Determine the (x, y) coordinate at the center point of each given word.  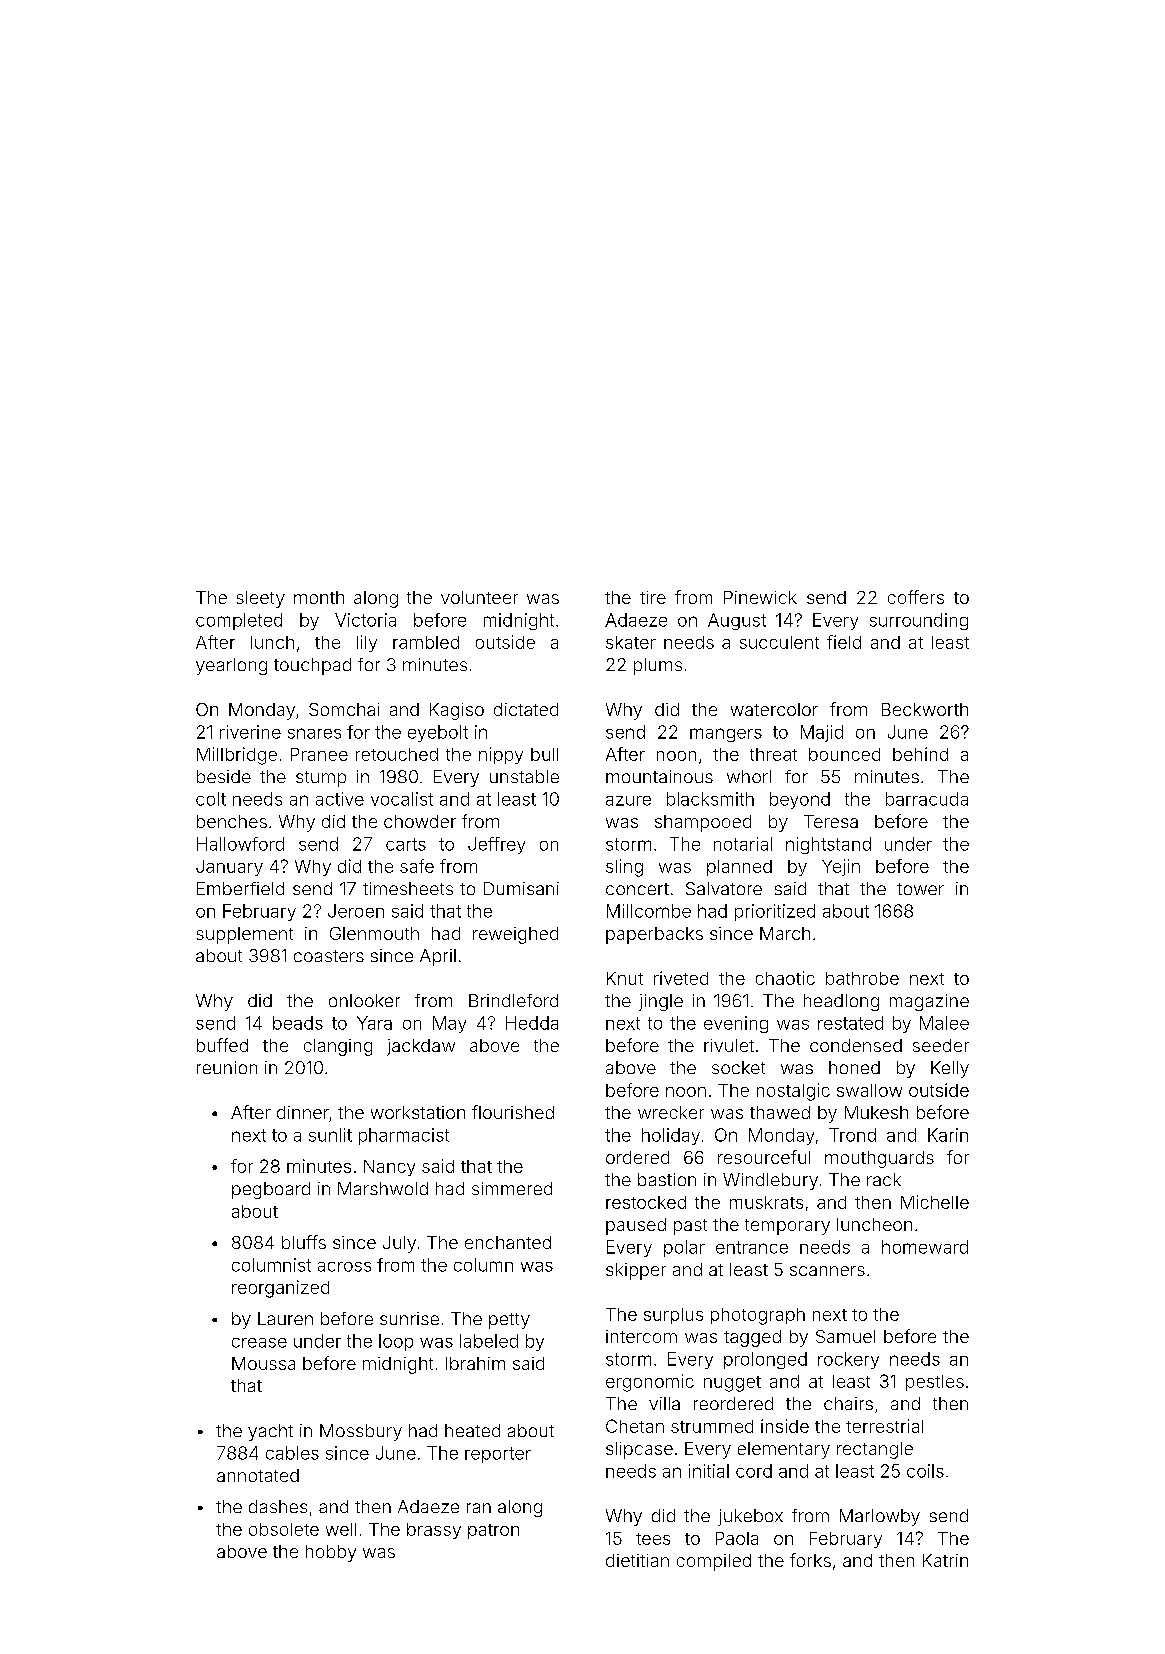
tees (653, 1539)
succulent (779, 642)
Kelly (950, 1069)
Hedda (532, 1023)
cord (754, 1471)
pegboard (271, 1190)
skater (631, 642)
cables (292, 1453)
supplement (245, 935)
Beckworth (925, 709)
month (319, 597)
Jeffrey (496, 845)
